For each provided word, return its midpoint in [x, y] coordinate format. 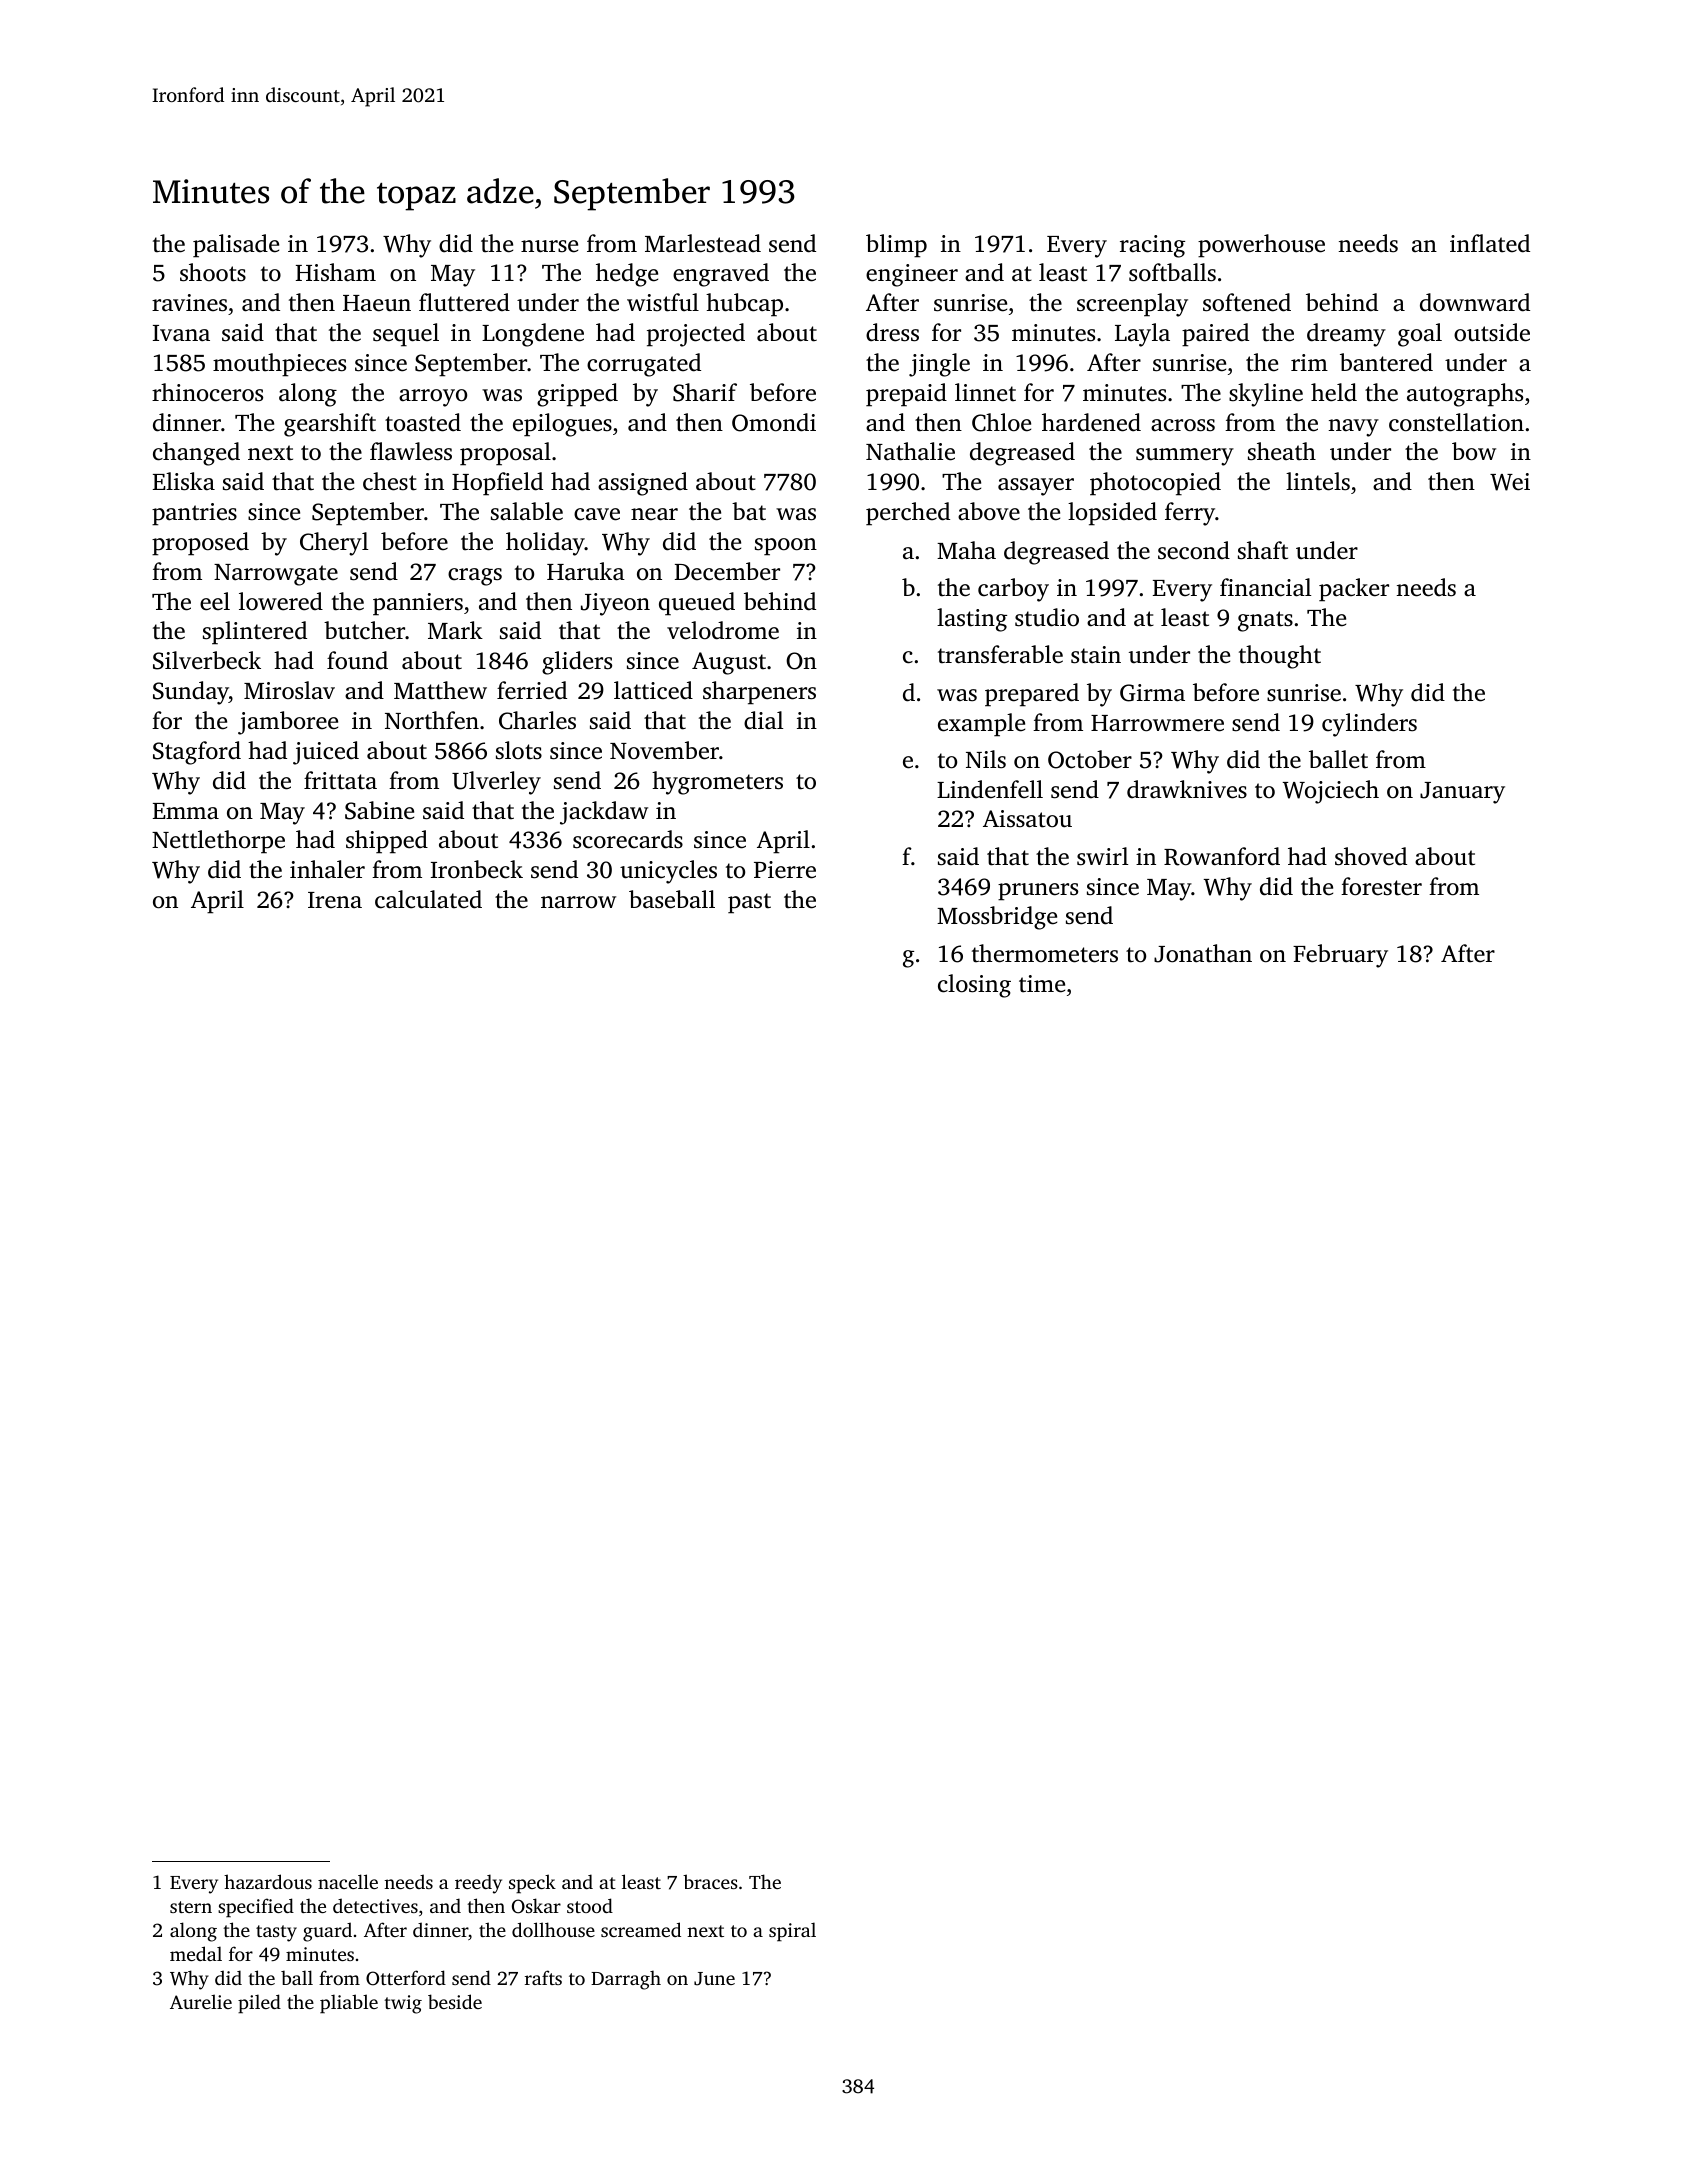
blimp [896, 246]
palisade [236, 246]
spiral [792, 1932]
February [1340, 956]
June [714, 1979]
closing [974, 986]
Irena [335, 900]
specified [256, 1908]
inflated [1490, 243]
